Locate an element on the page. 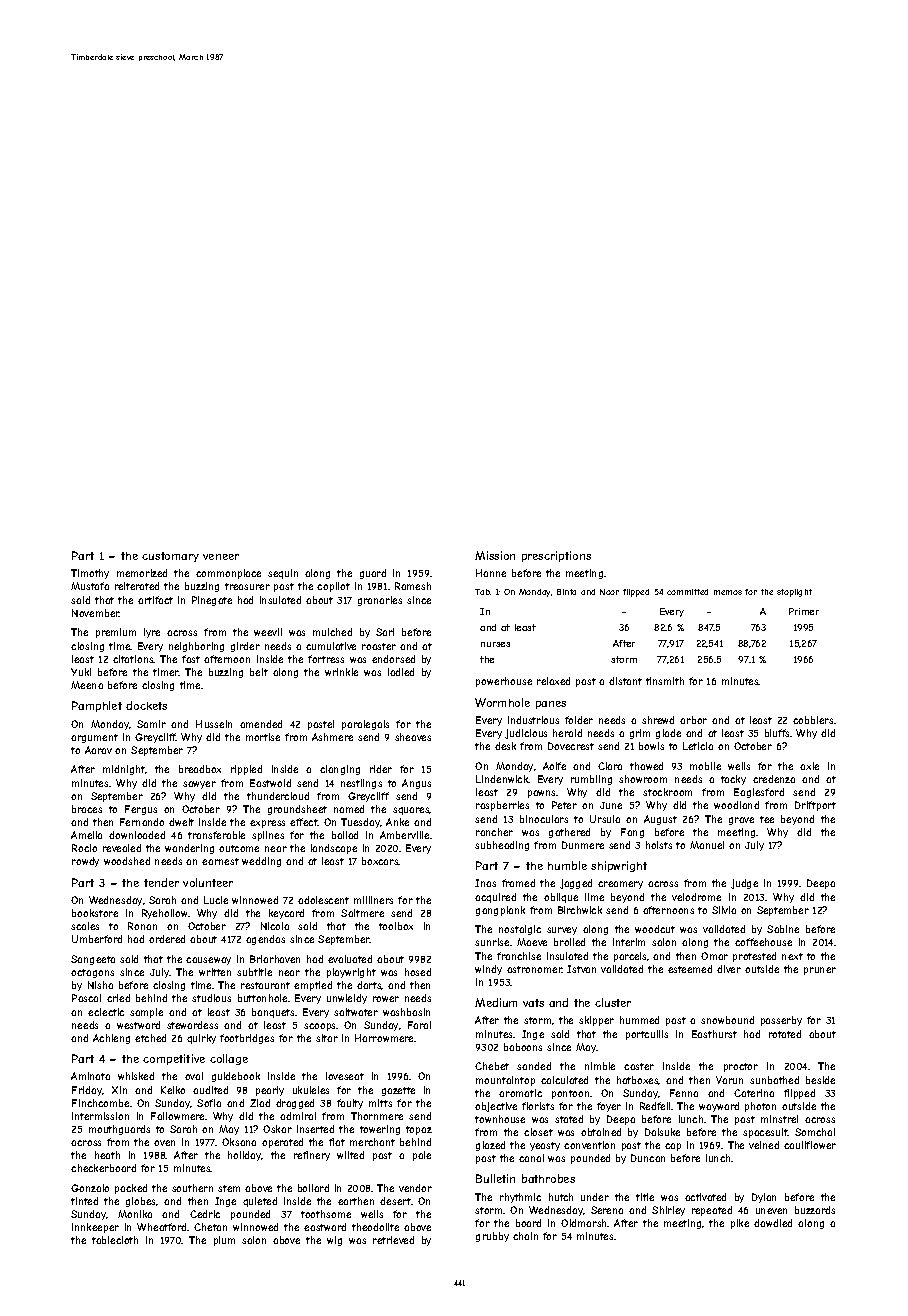  chain is located at coordinates (525, 1236).
